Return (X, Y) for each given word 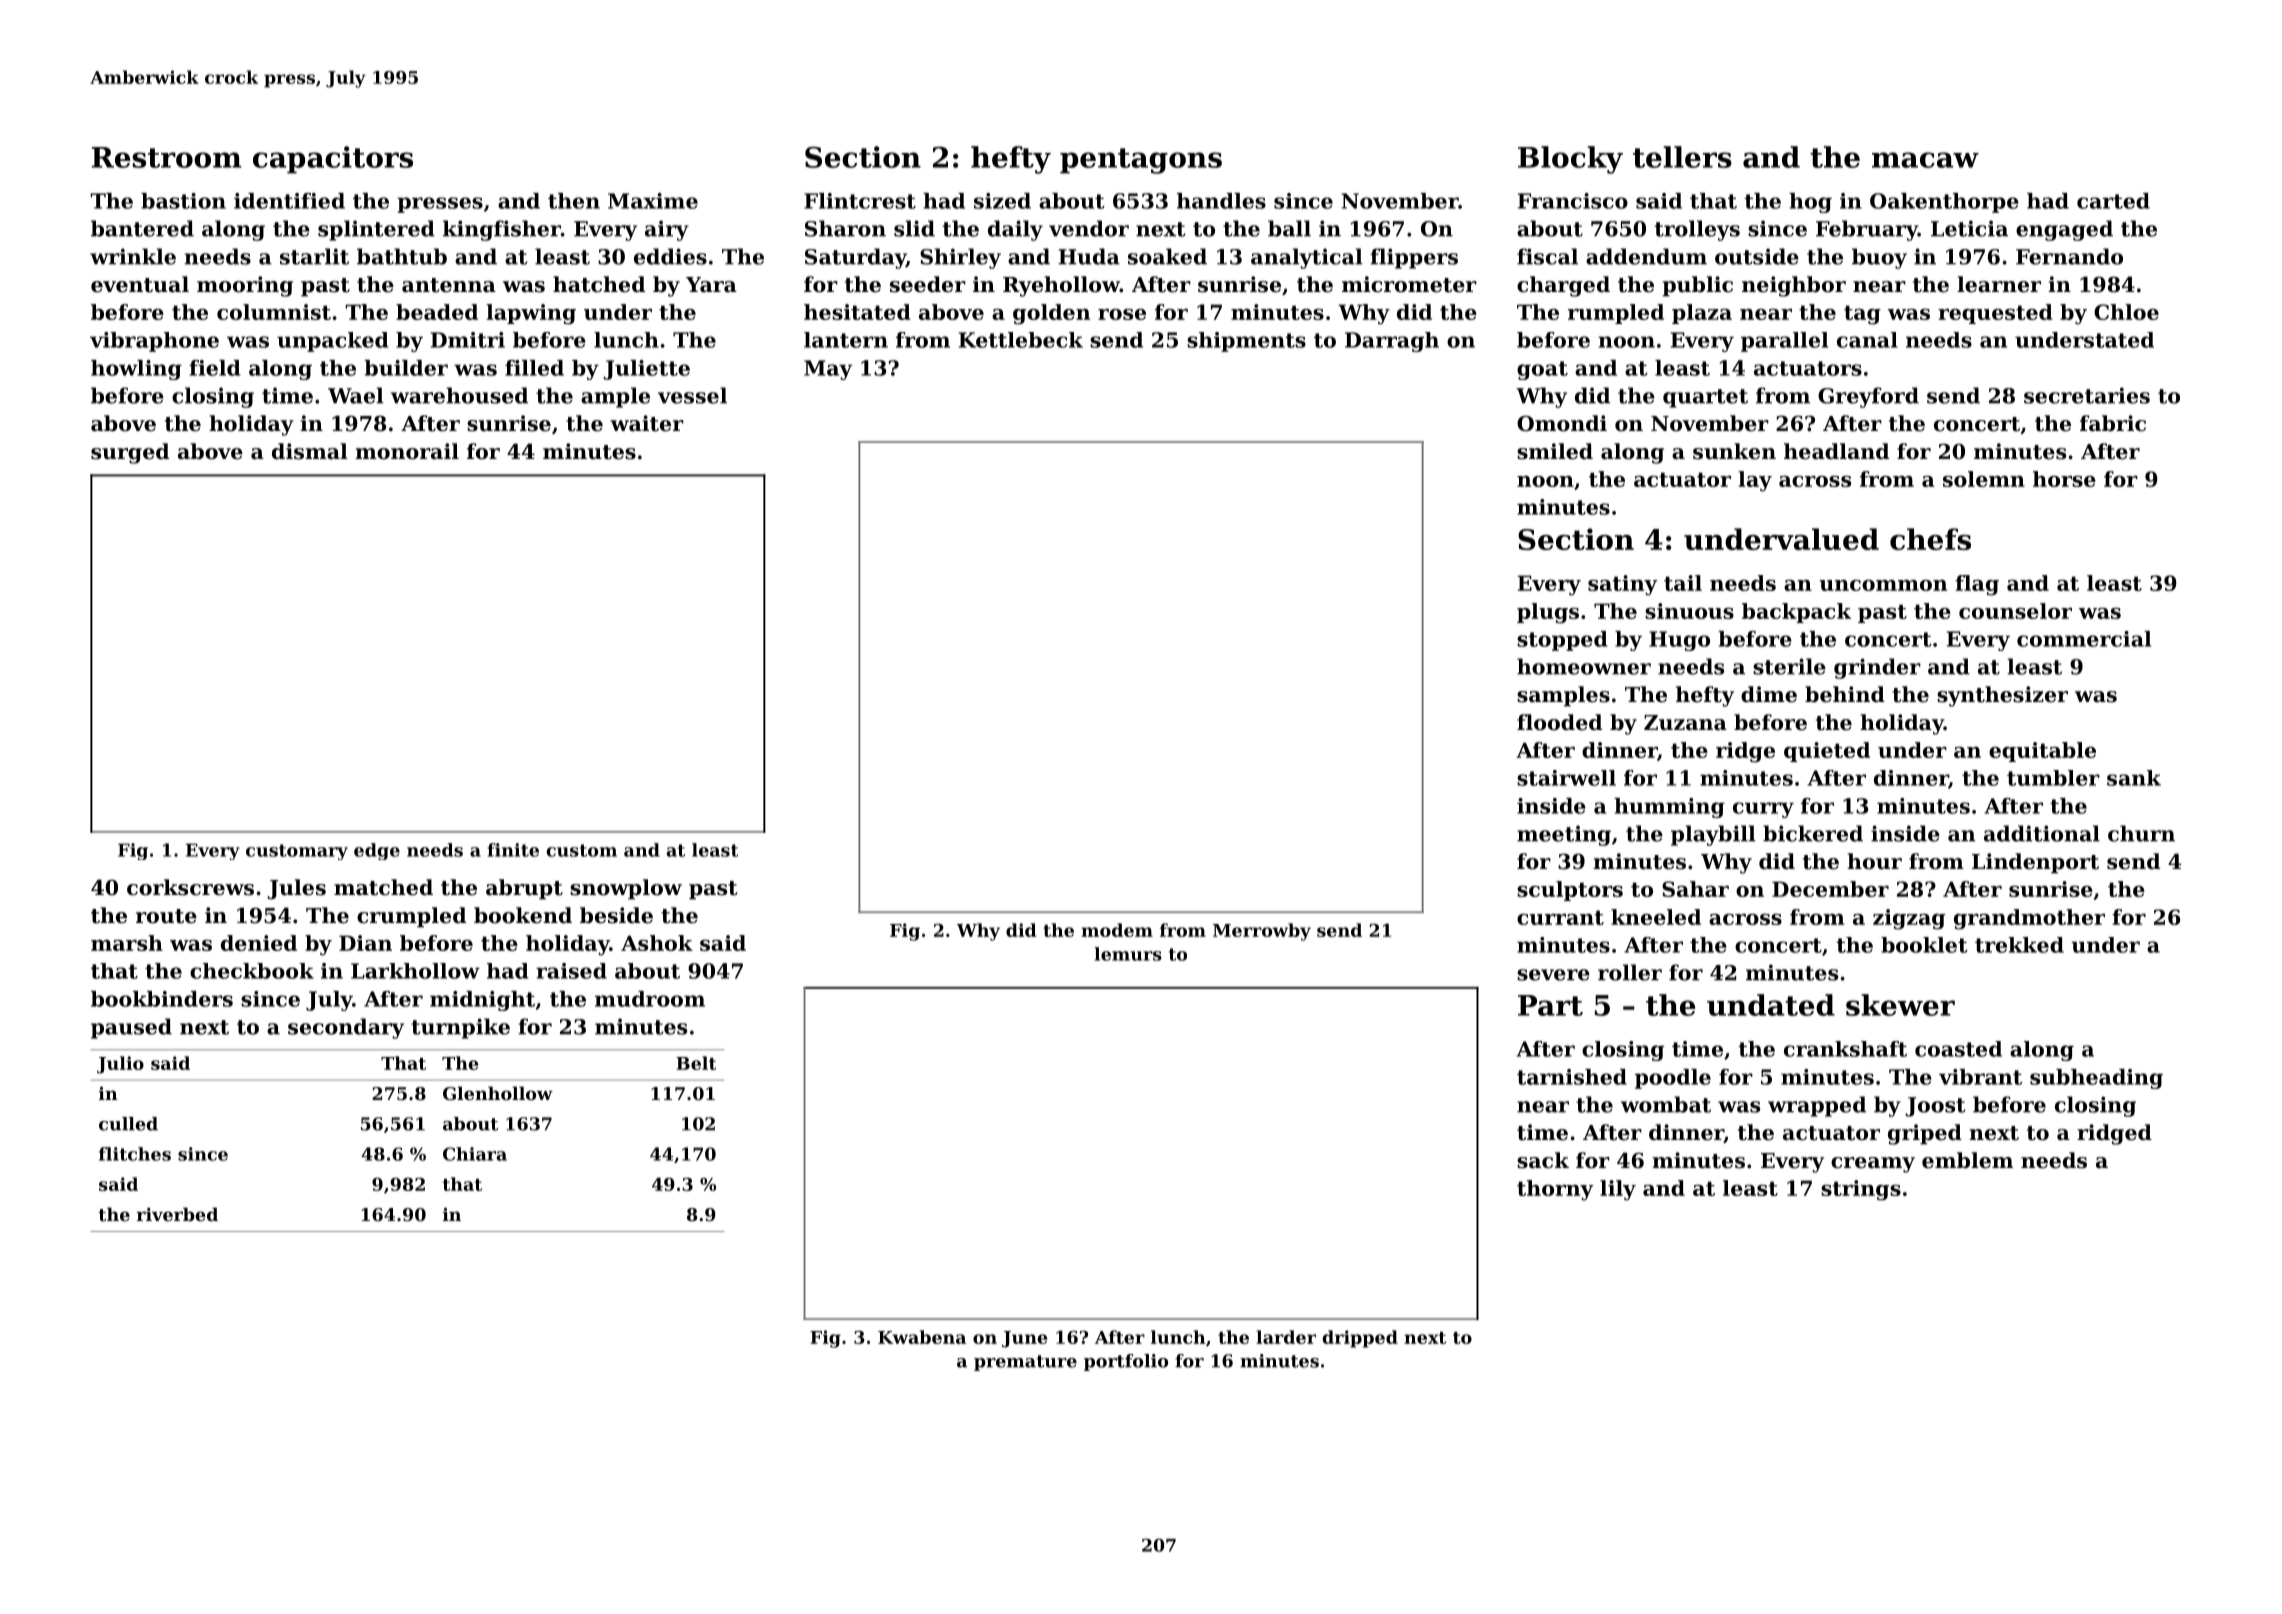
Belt (696, 1063)
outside (1757, 256)
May (828, 370)
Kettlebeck (1021, 340)
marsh (127, 943)
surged (130, 453)
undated (1771, 1005)
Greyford (1868, 397)
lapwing (531, 314)
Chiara (475, 1154)
